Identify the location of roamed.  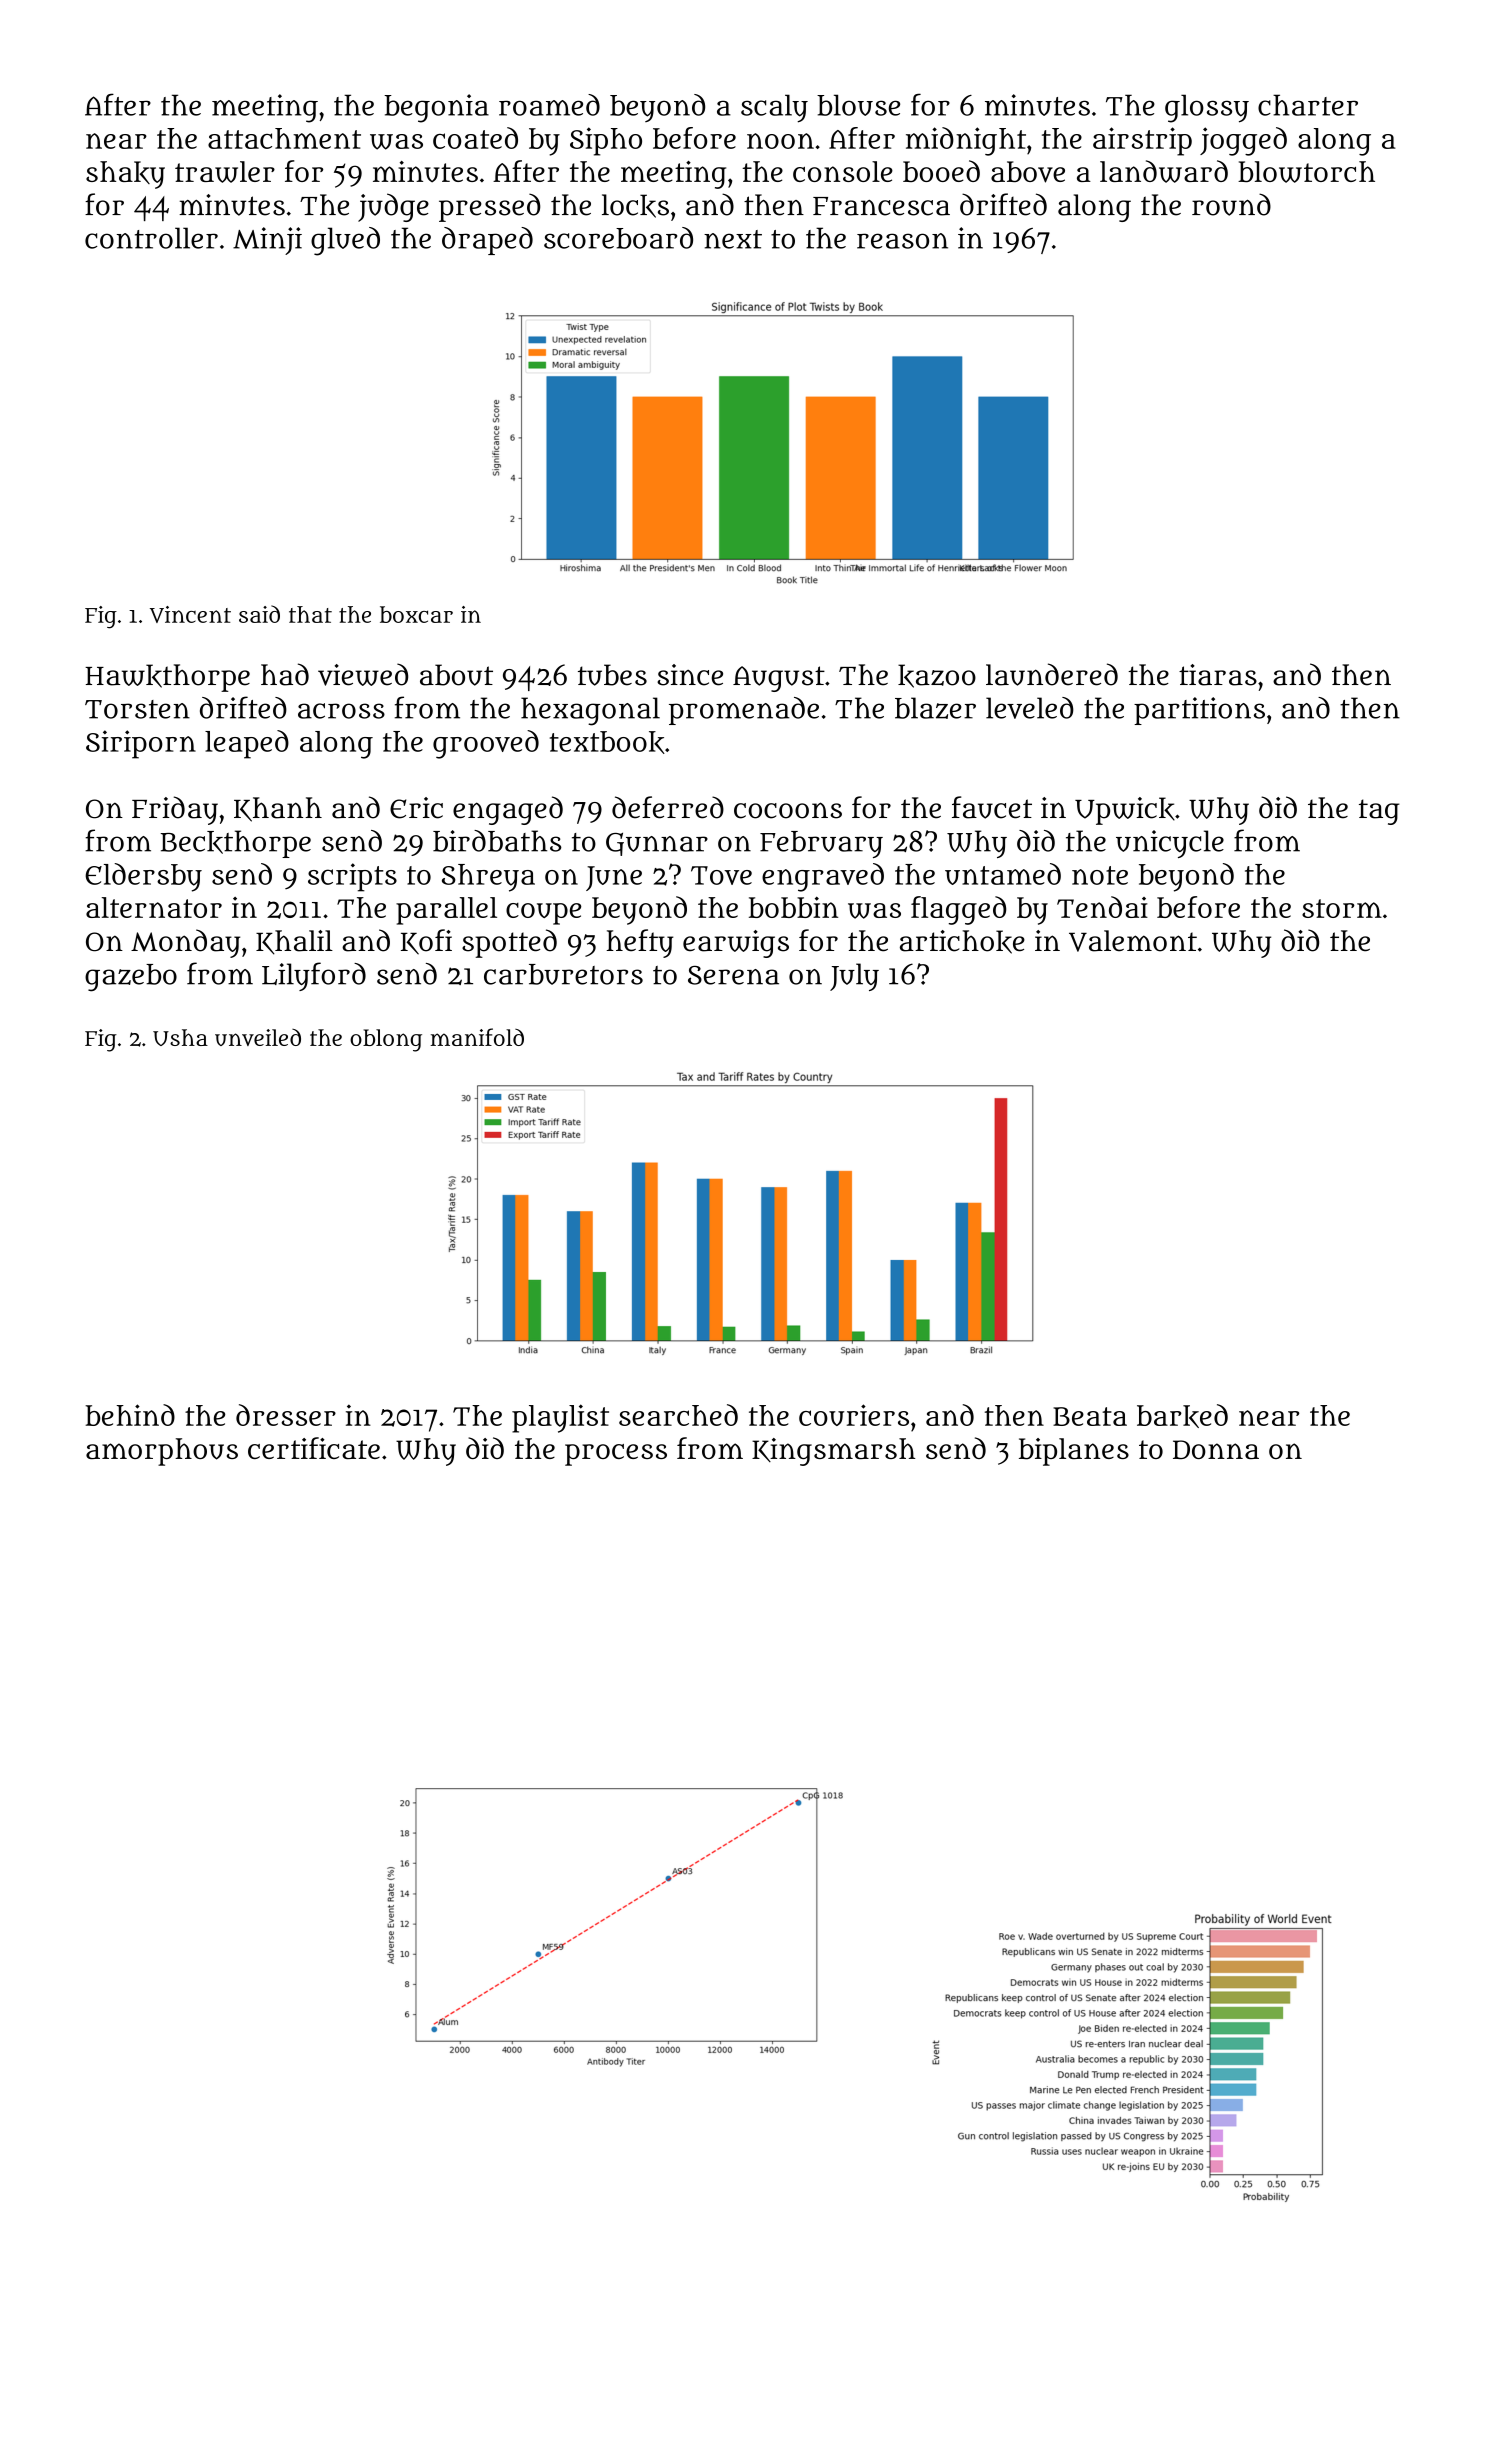
(549, 105).
